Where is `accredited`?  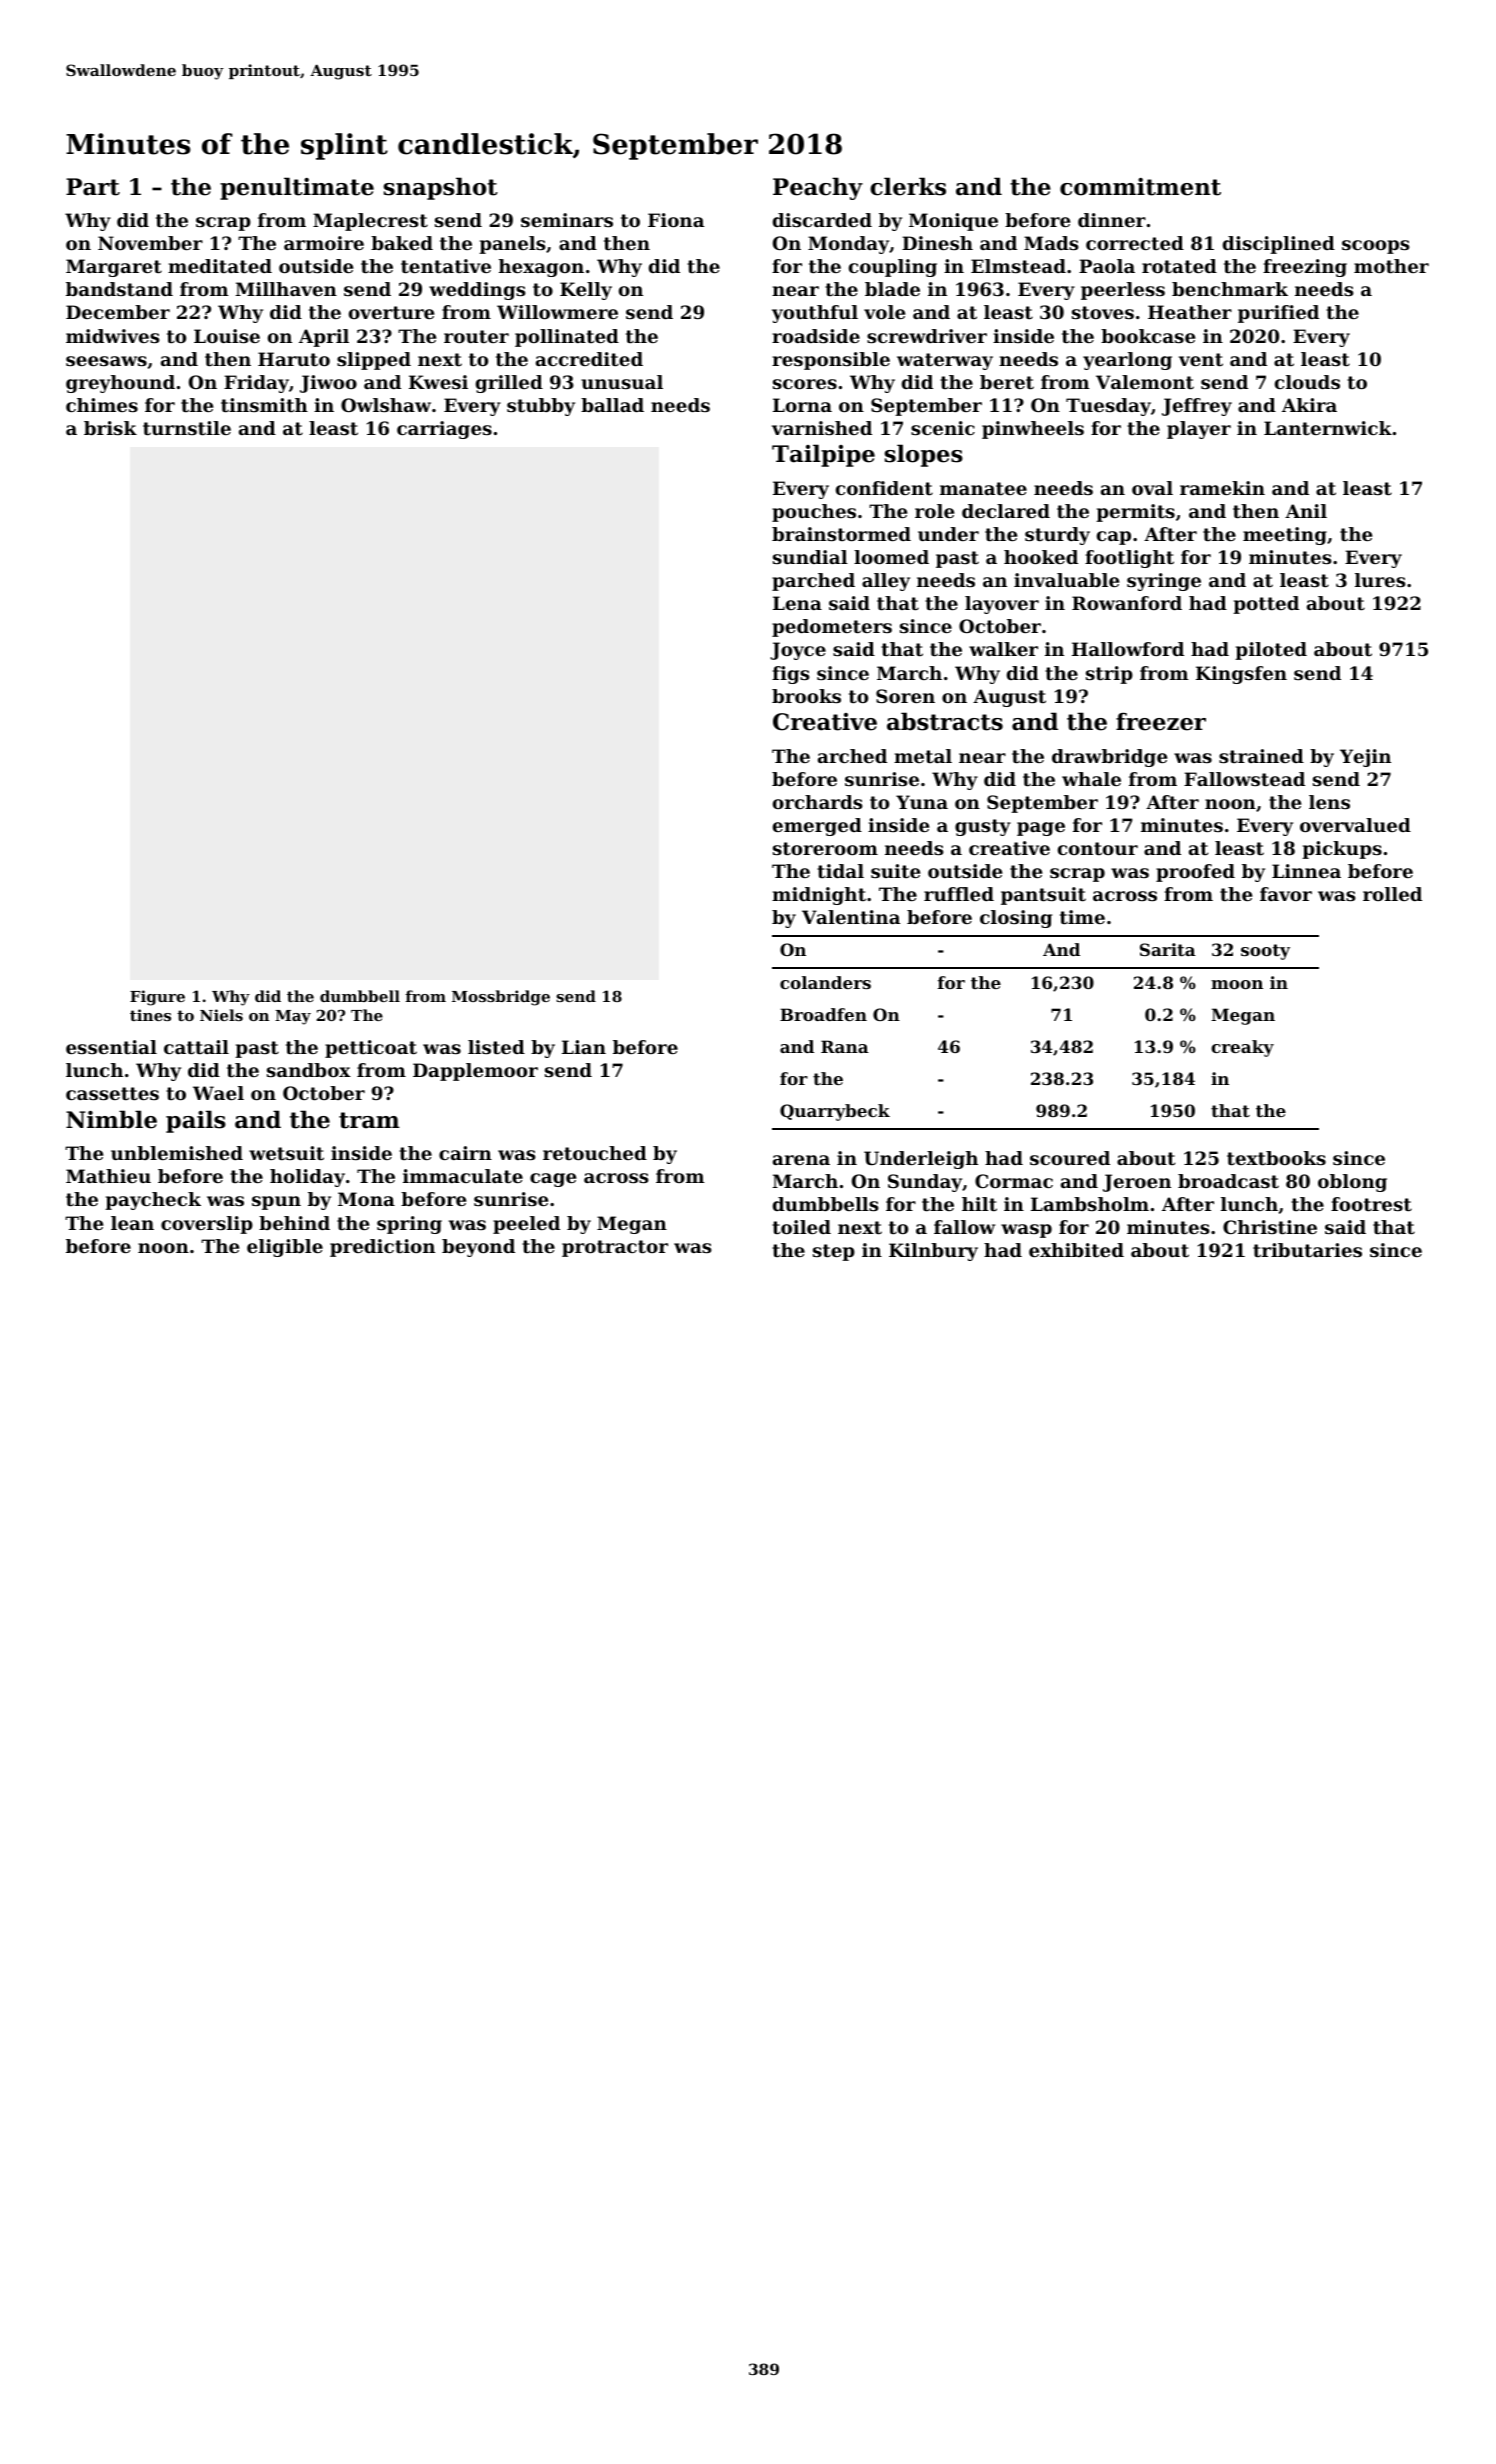
accredited is located at coordinates (589, 359).
